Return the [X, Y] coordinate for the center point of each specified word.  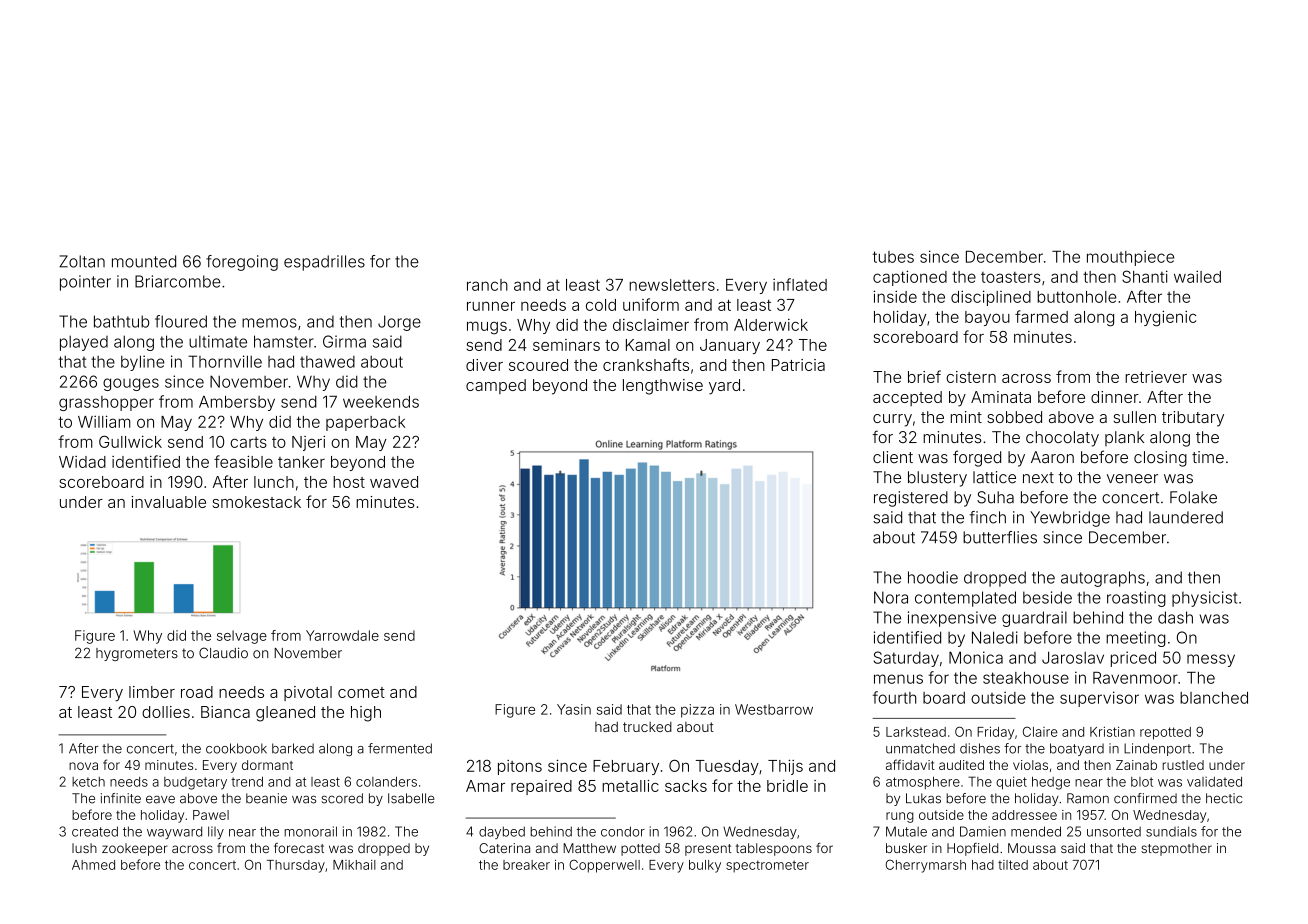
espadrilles [324, 263]
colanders [386, 782]
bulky [705, 866]
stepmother [1176, 849]
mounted [144, 261]
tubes [893, 257]
